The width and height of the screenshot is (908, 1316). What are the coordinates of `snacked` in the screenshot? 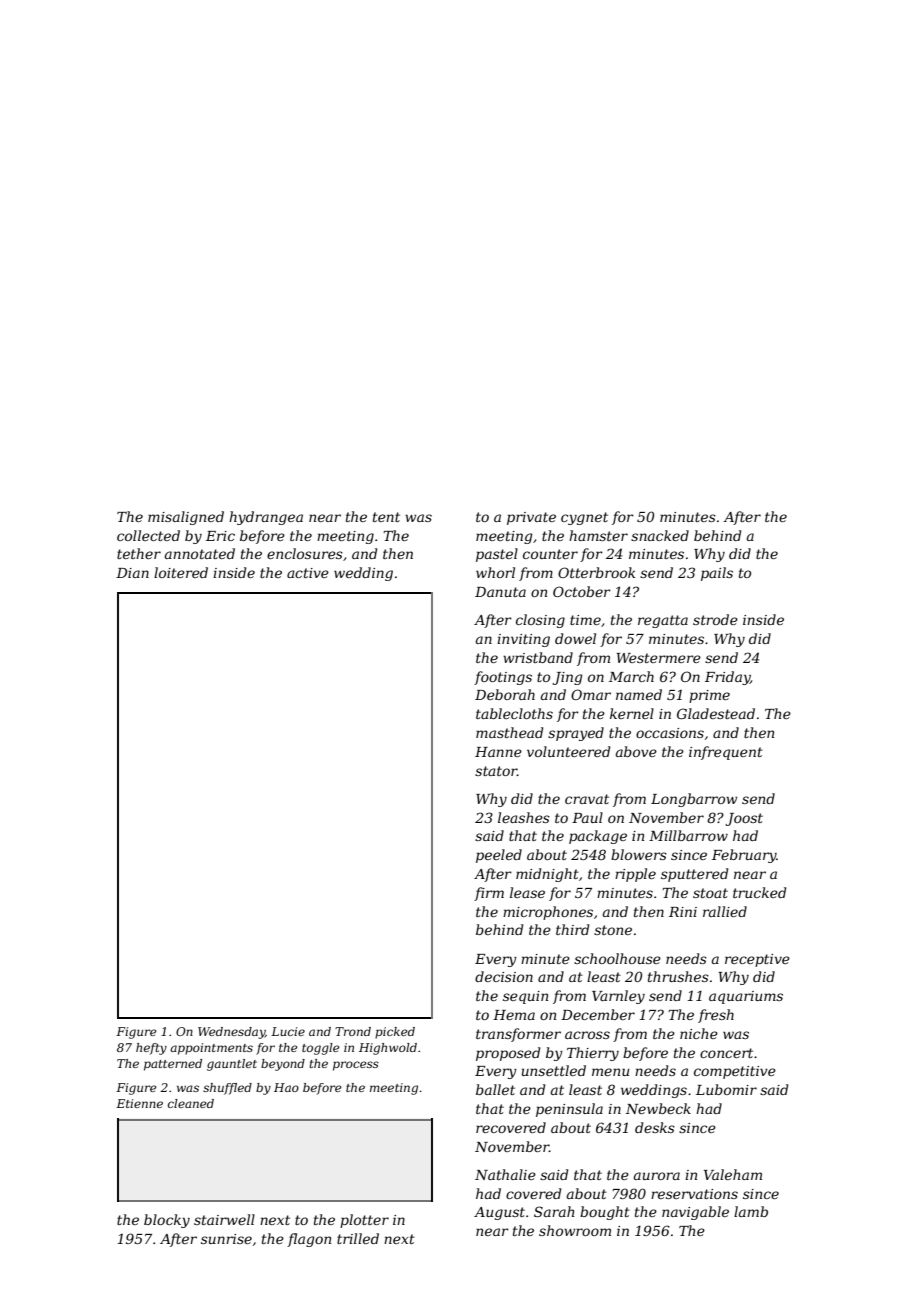 It's located at (660, 535).
